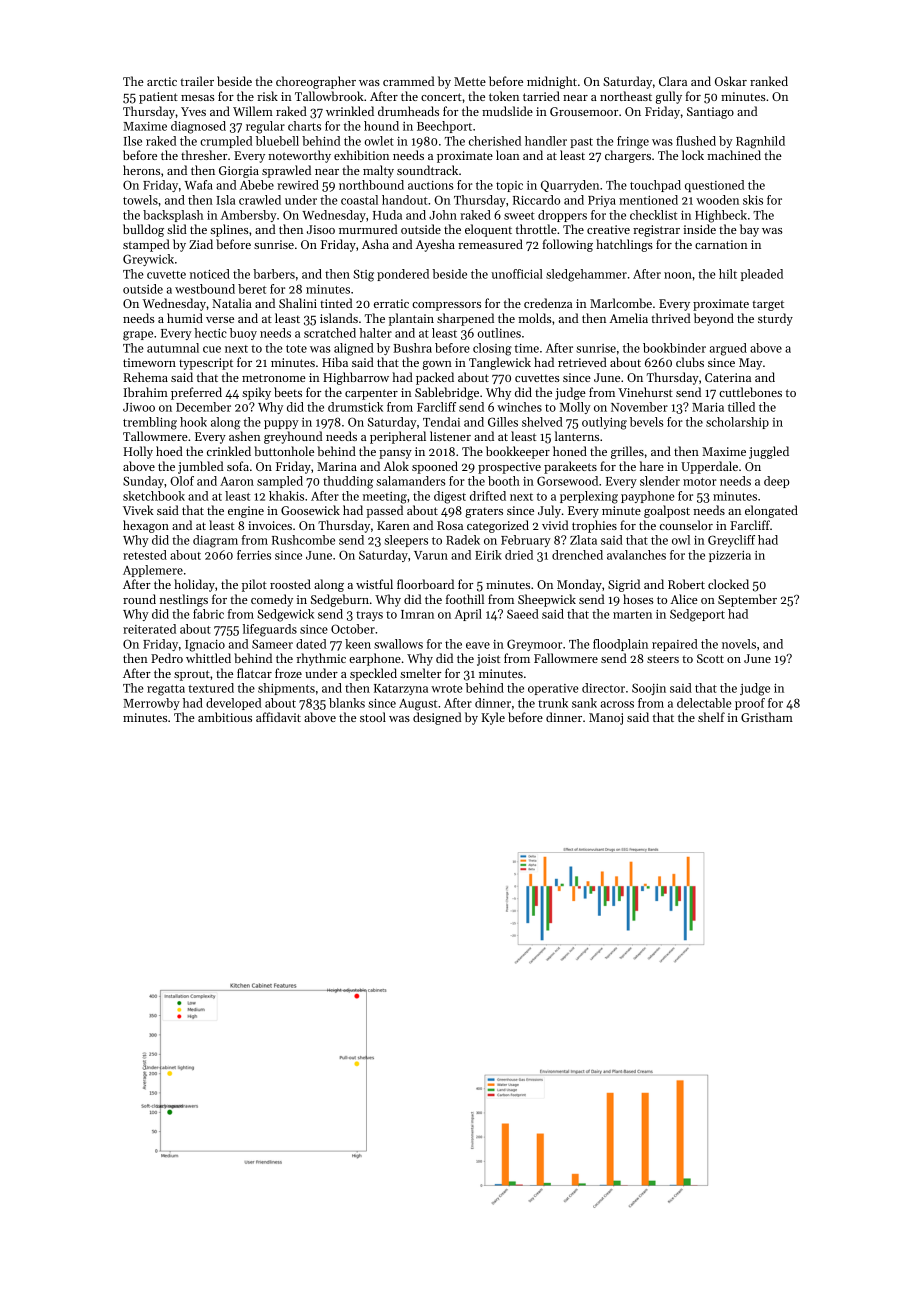  What do you see at coordinates (450, 436) in the screenshot?
I see `listener` at bounding box center [450, 436].
